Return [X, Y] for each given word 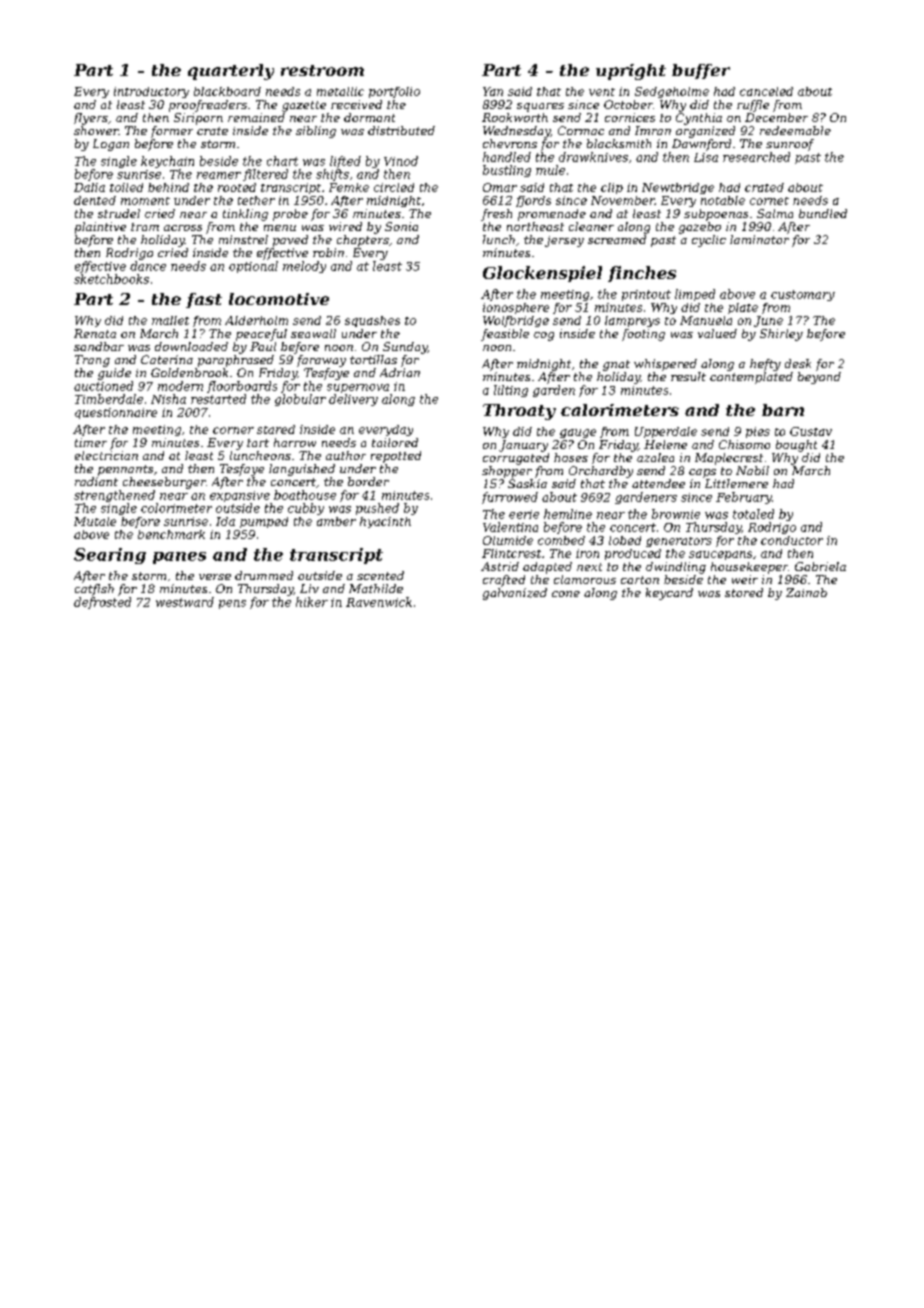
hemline [568, 514]
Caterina [167, 359]
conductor [792, 540]
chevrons [510, 143]
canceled [766, 91]
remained [256, 117]
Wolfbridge [516, 321]
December [776, 117]
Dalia [89, 187]
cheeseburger [164, 483]
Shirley [781, 335]
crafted [504, 581]
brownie [676, 514]
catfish [94, 590]
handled [507, 157]
